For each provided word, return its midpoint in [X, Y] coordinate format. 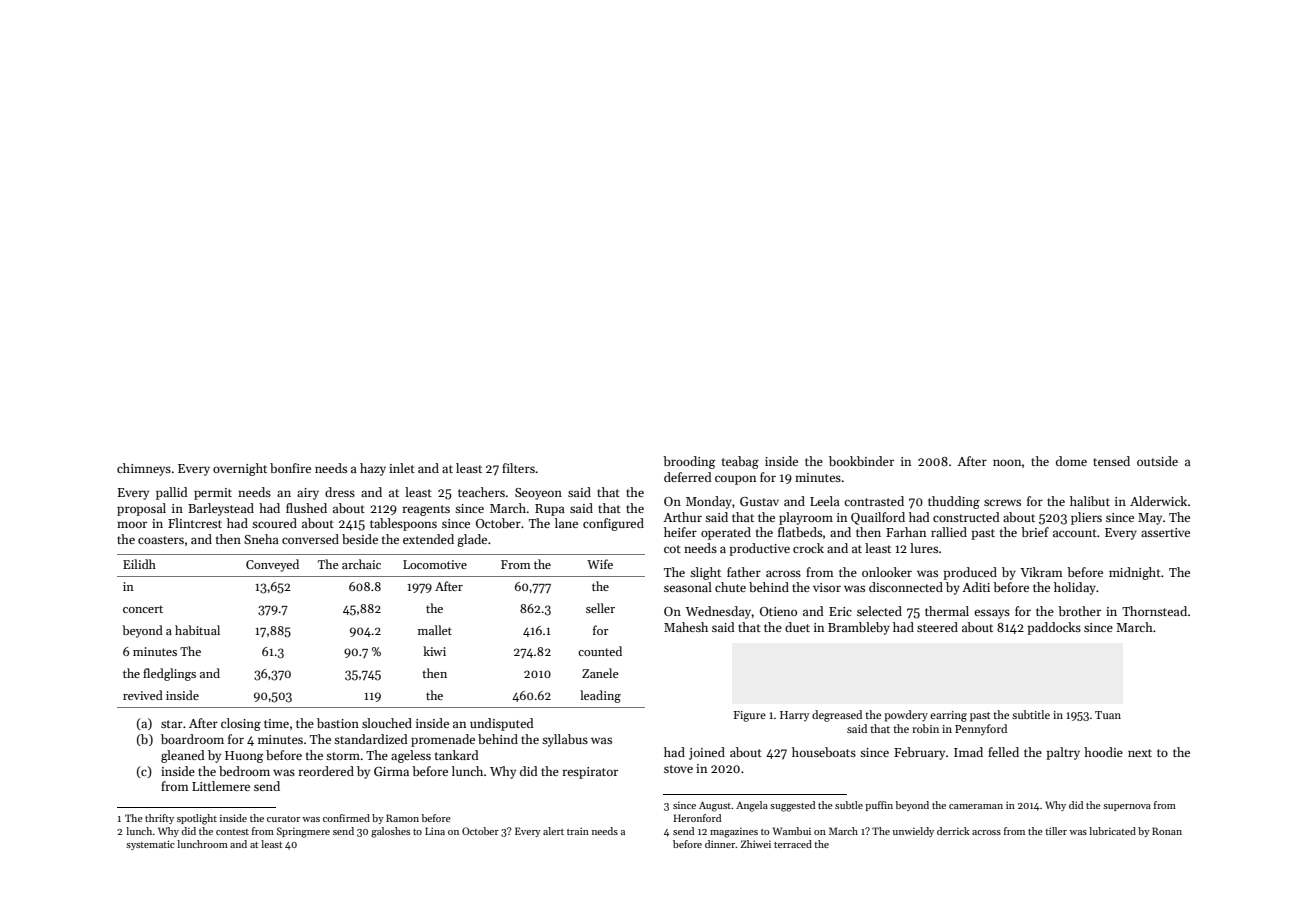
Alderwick [1158, 501]
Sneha [261, 539]
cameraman [976, 806]
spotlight [197, 819]
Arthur [682, 517]
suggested [792, 806]
